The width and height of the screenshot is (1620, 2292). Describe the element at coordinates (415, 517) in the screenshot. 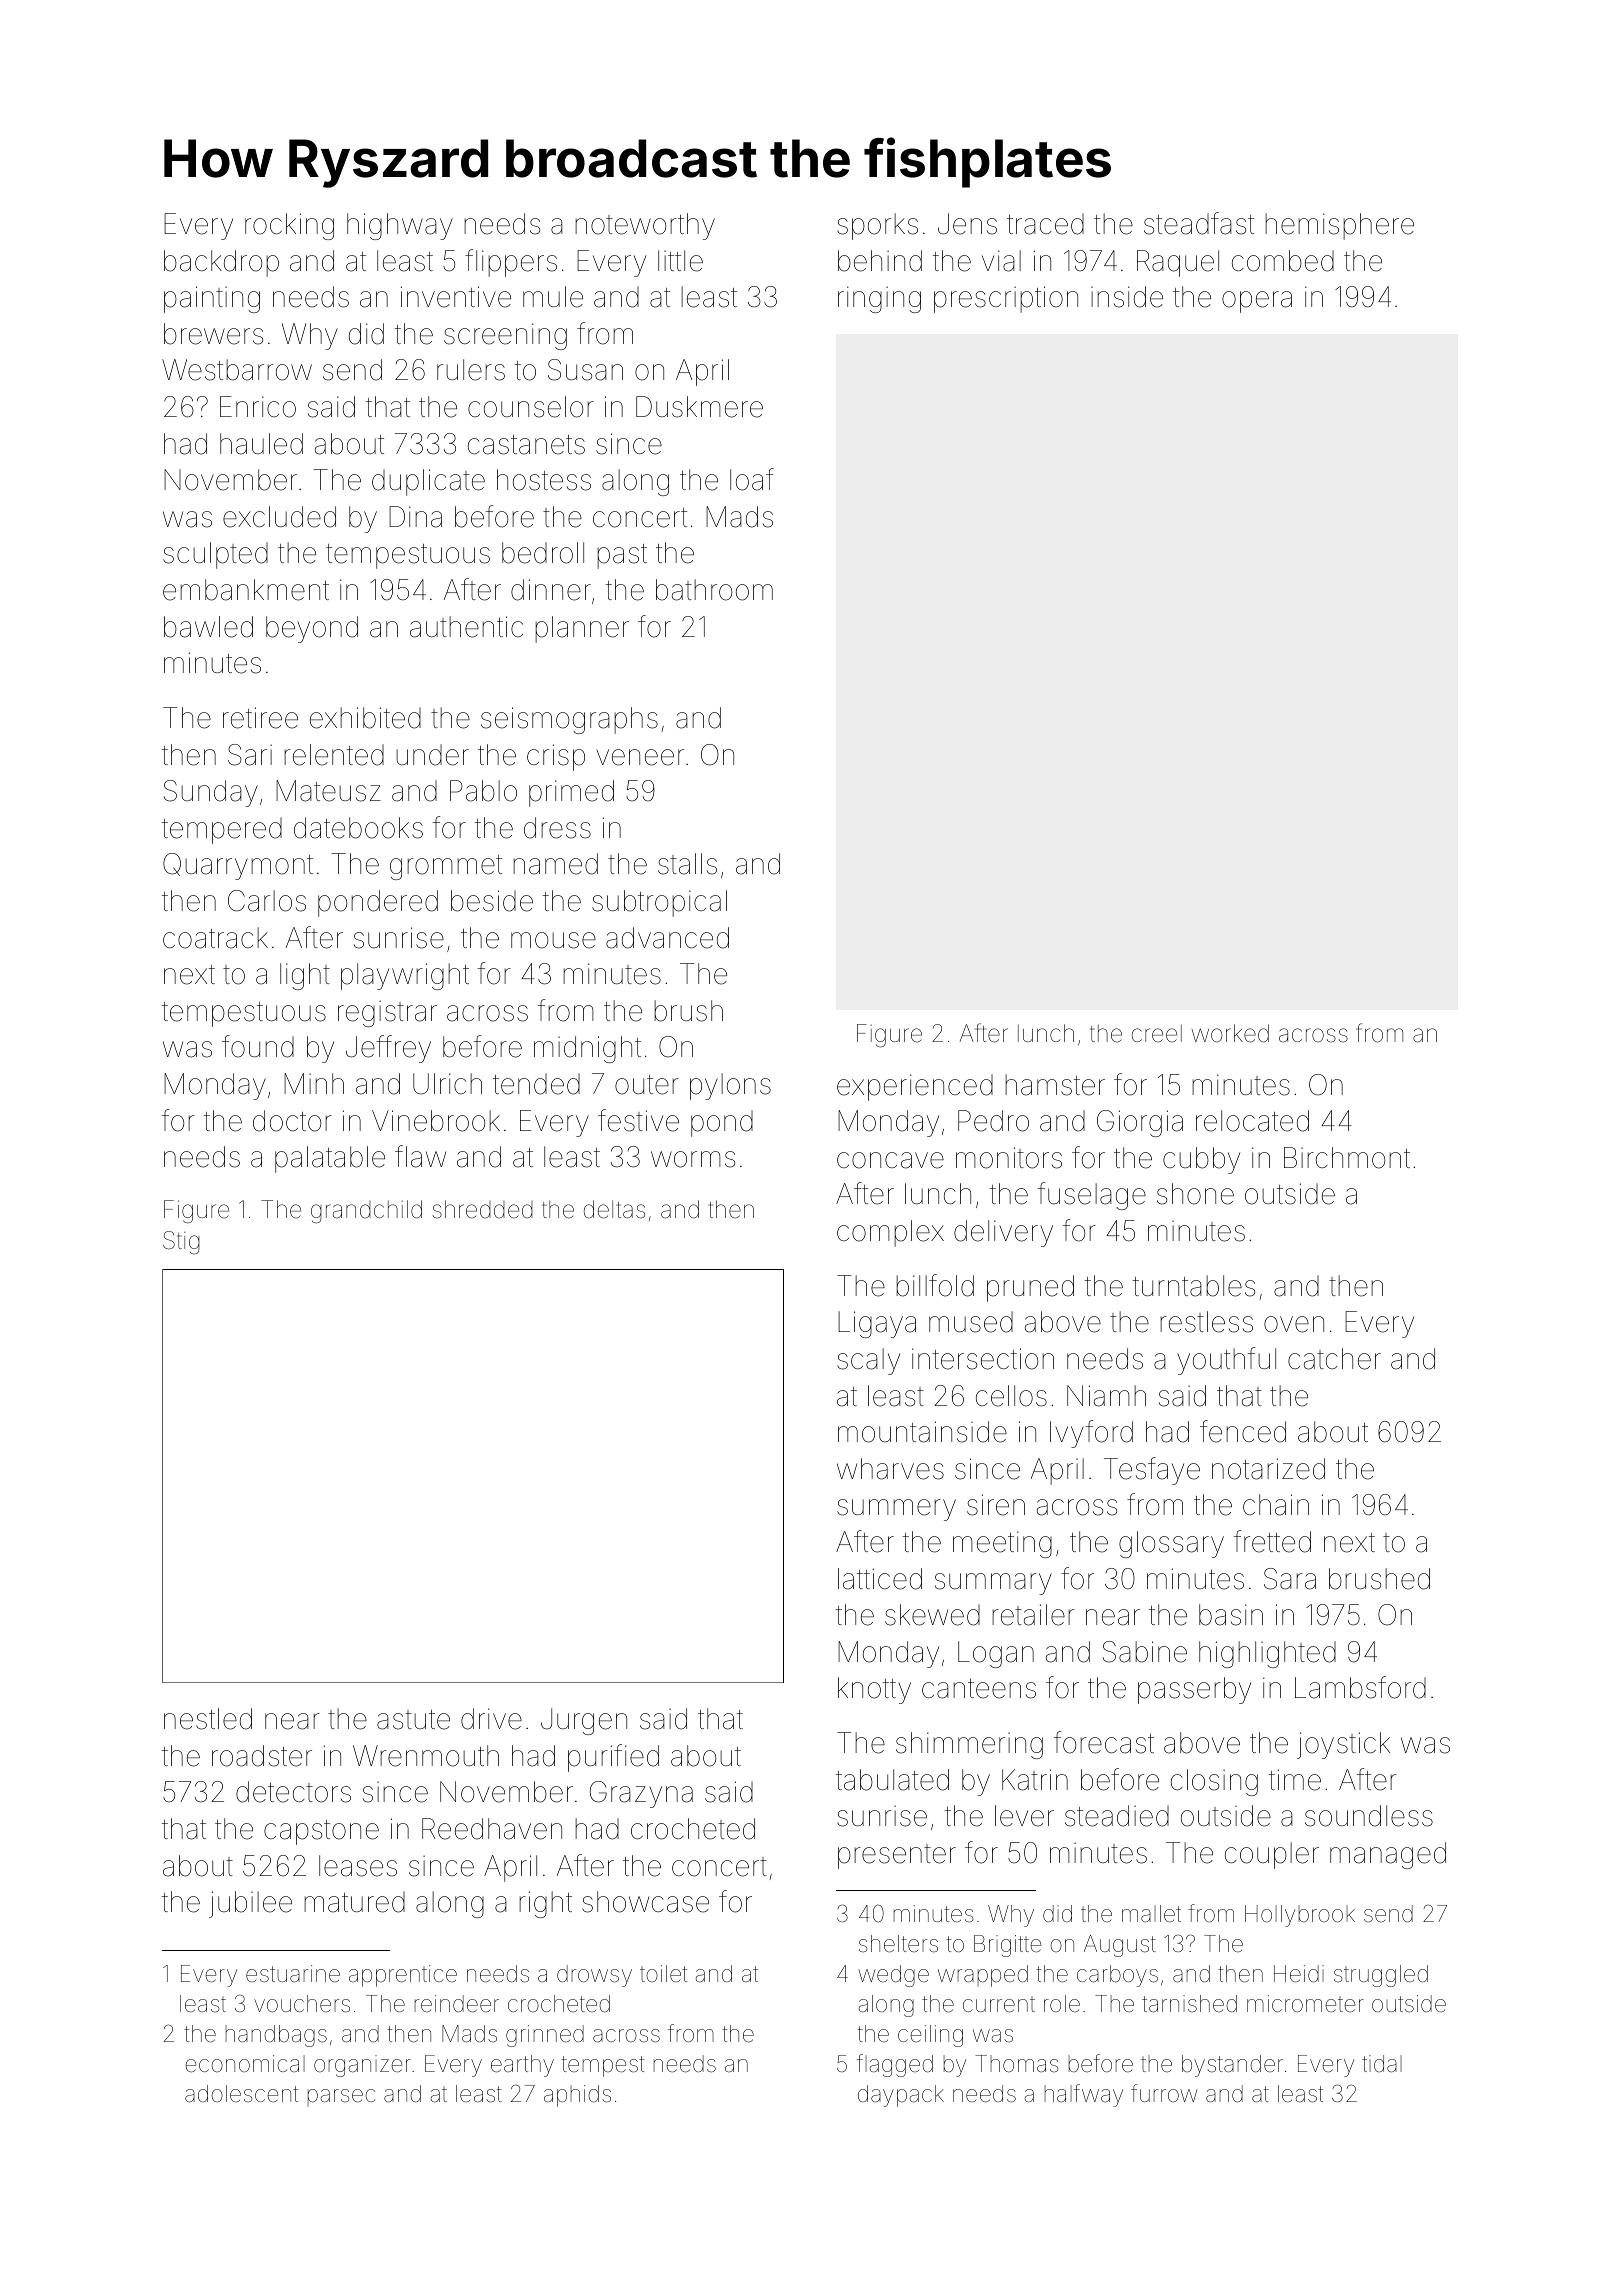

I see `Dina` at that location.
